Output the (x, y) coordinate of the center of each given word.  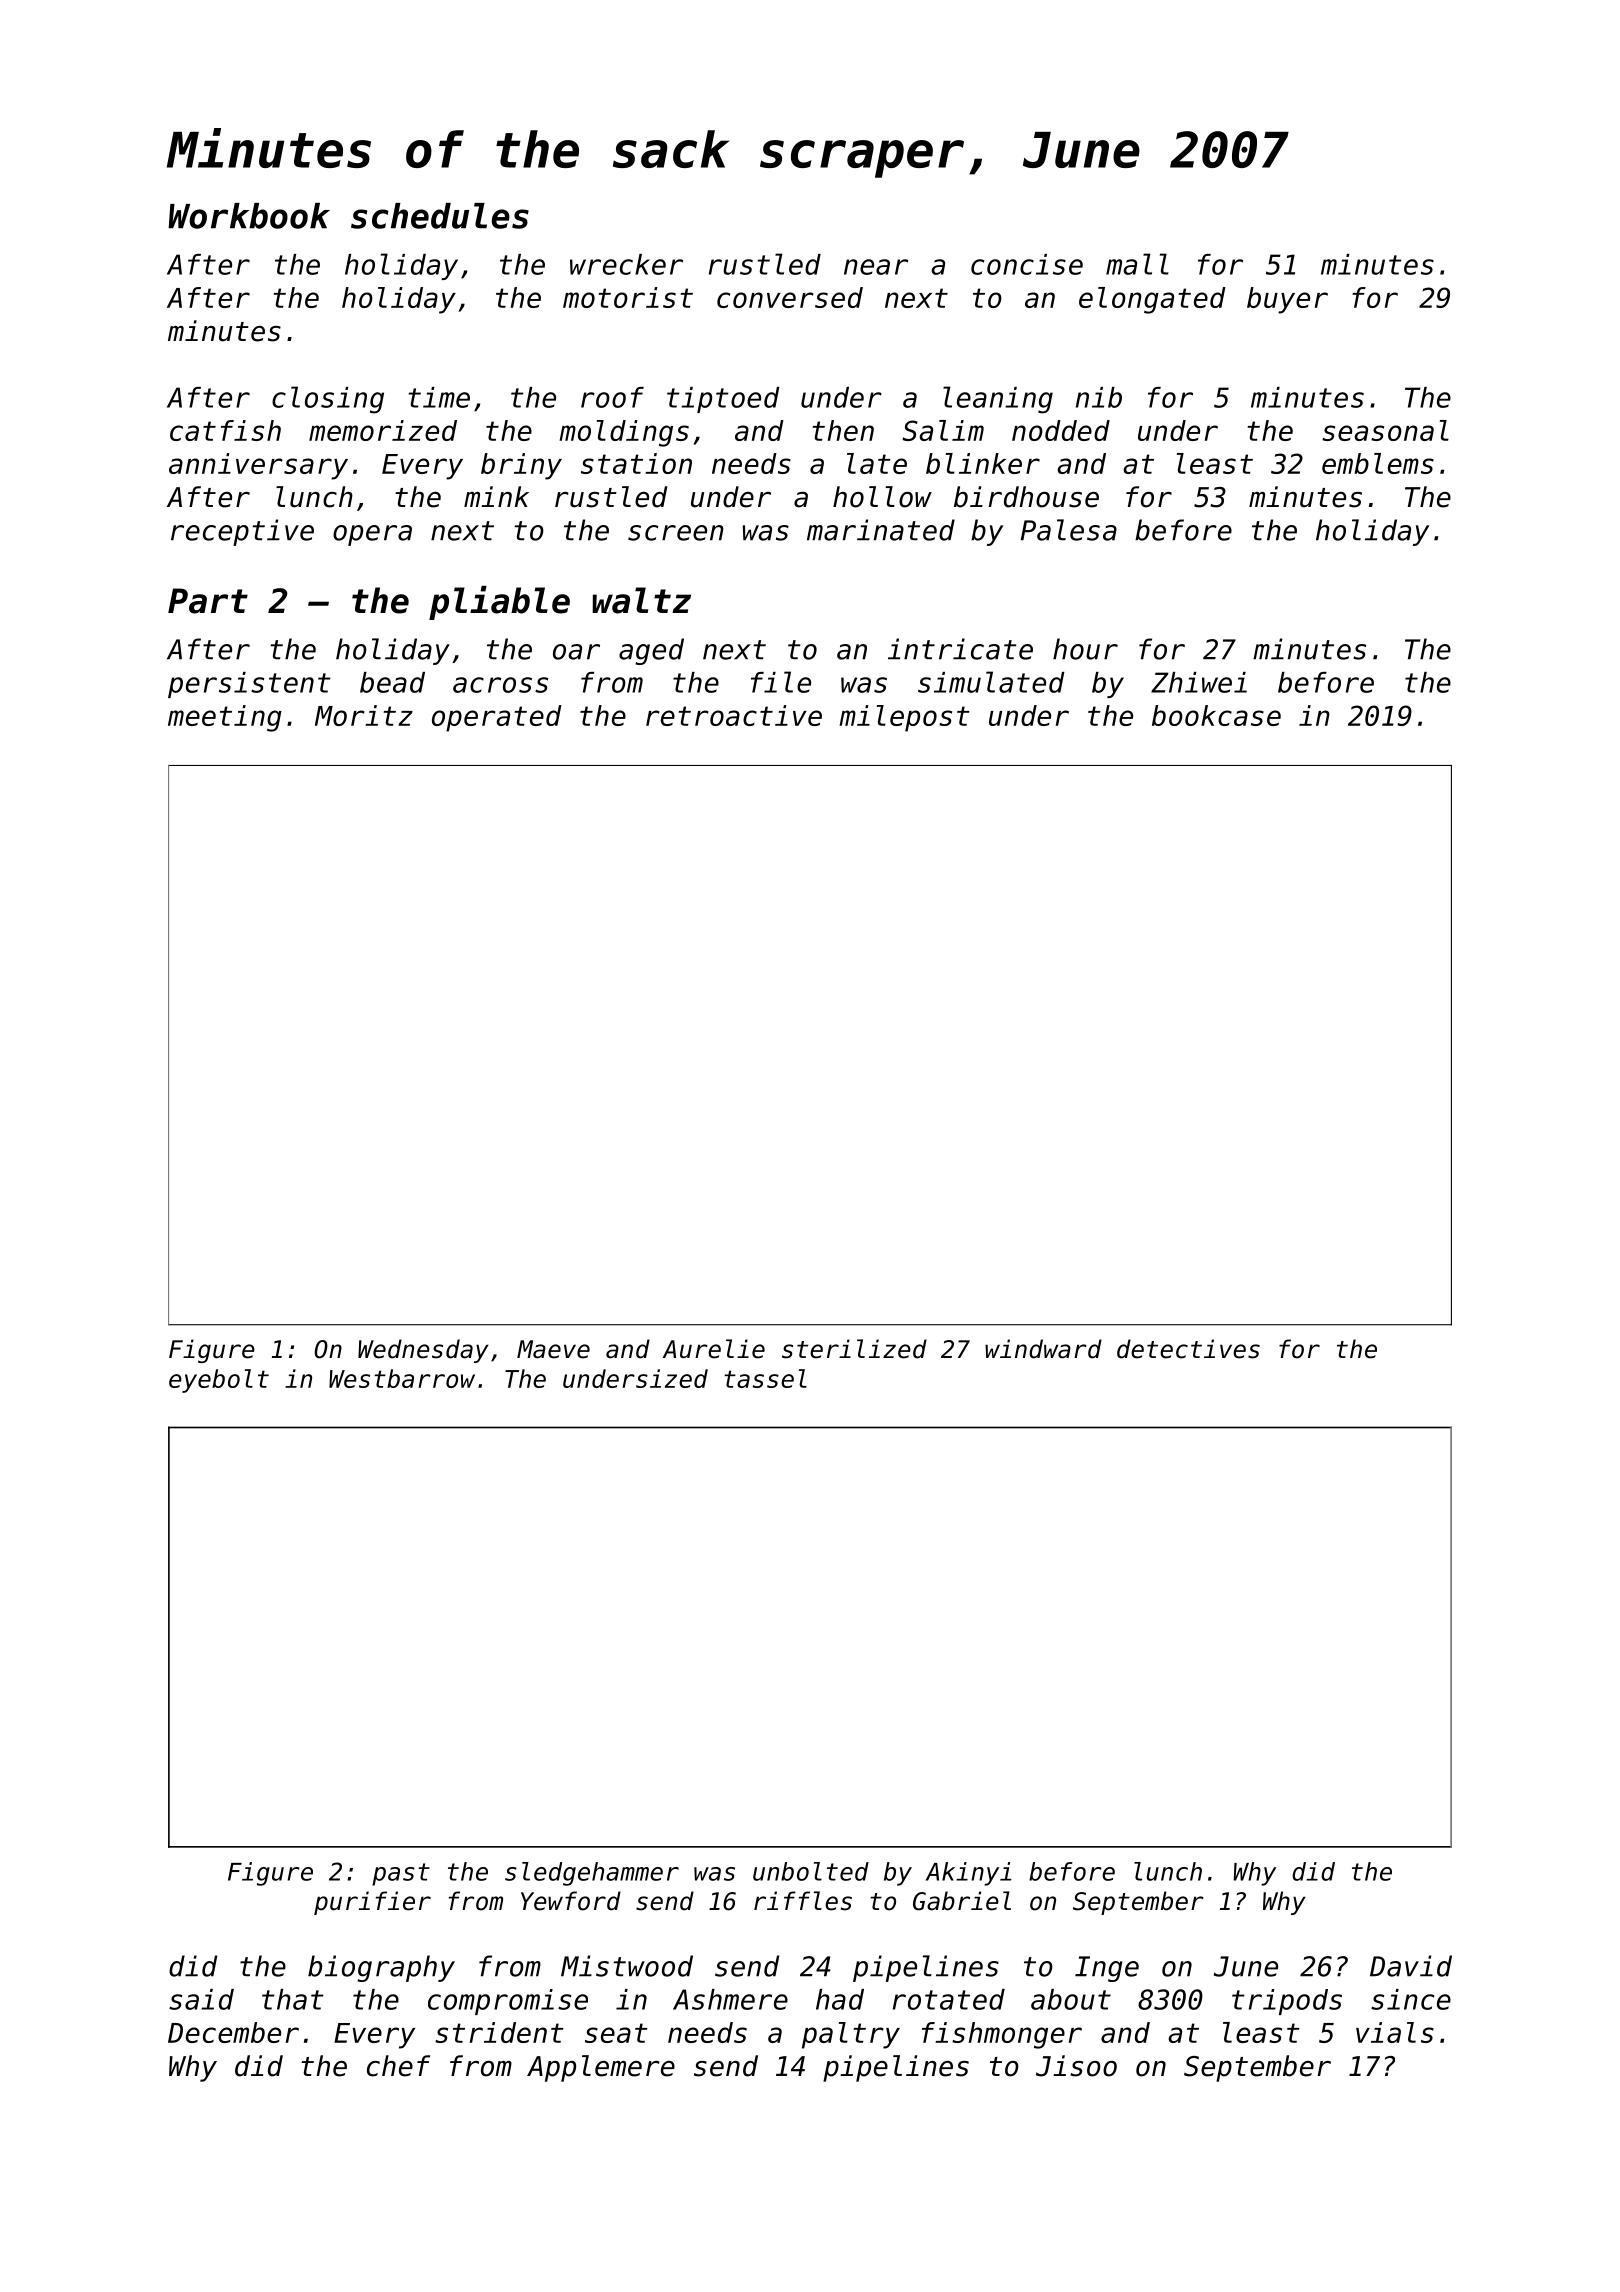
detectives (1188, 1349)
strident (499, 2032)
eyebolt (219, 1381)
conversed (790, 297)
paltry (851, 2035)
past (401, 1874)
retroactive (734, 715)
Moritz (364, 715)
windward (1043, 1349)
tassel (765, 1378)
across (500, 685)
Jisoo (1076, 2066)
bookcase (1216, 715)
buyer (1287, 300)
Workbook (249, 216)
